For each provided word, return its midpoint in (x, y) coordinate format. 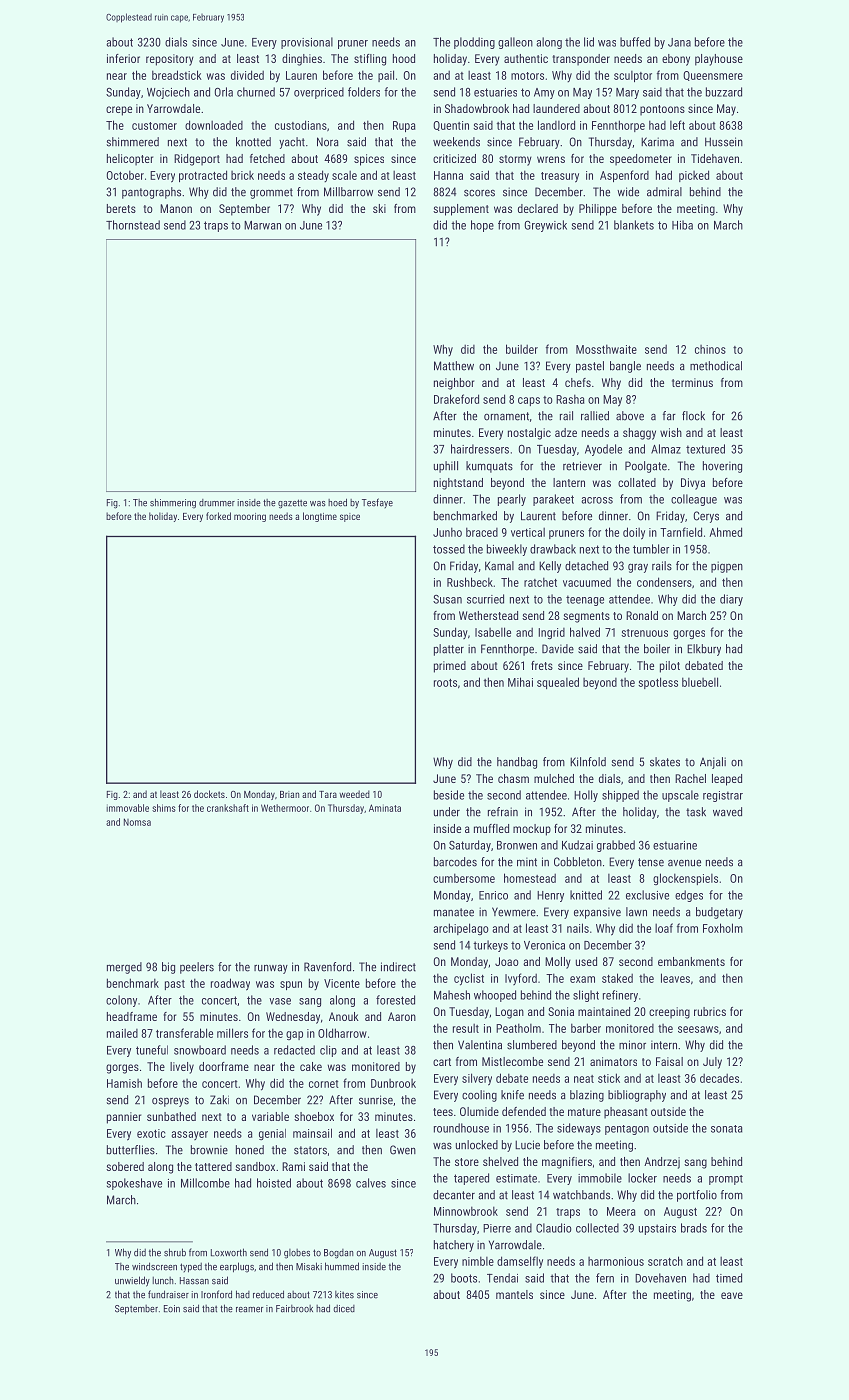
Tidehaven (715, 158)
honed (250, 1150)
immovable (127, 808)
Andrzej (662, 1163)
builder (522, 349)
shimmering (173, 503)
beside (449, 795)
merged (124, 968)
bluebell (700, 682)
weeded (354, 794)
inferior (123, 58)
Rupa (404, 126)
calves (371, 1183)
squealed (558, 683)
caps (529, 401)
